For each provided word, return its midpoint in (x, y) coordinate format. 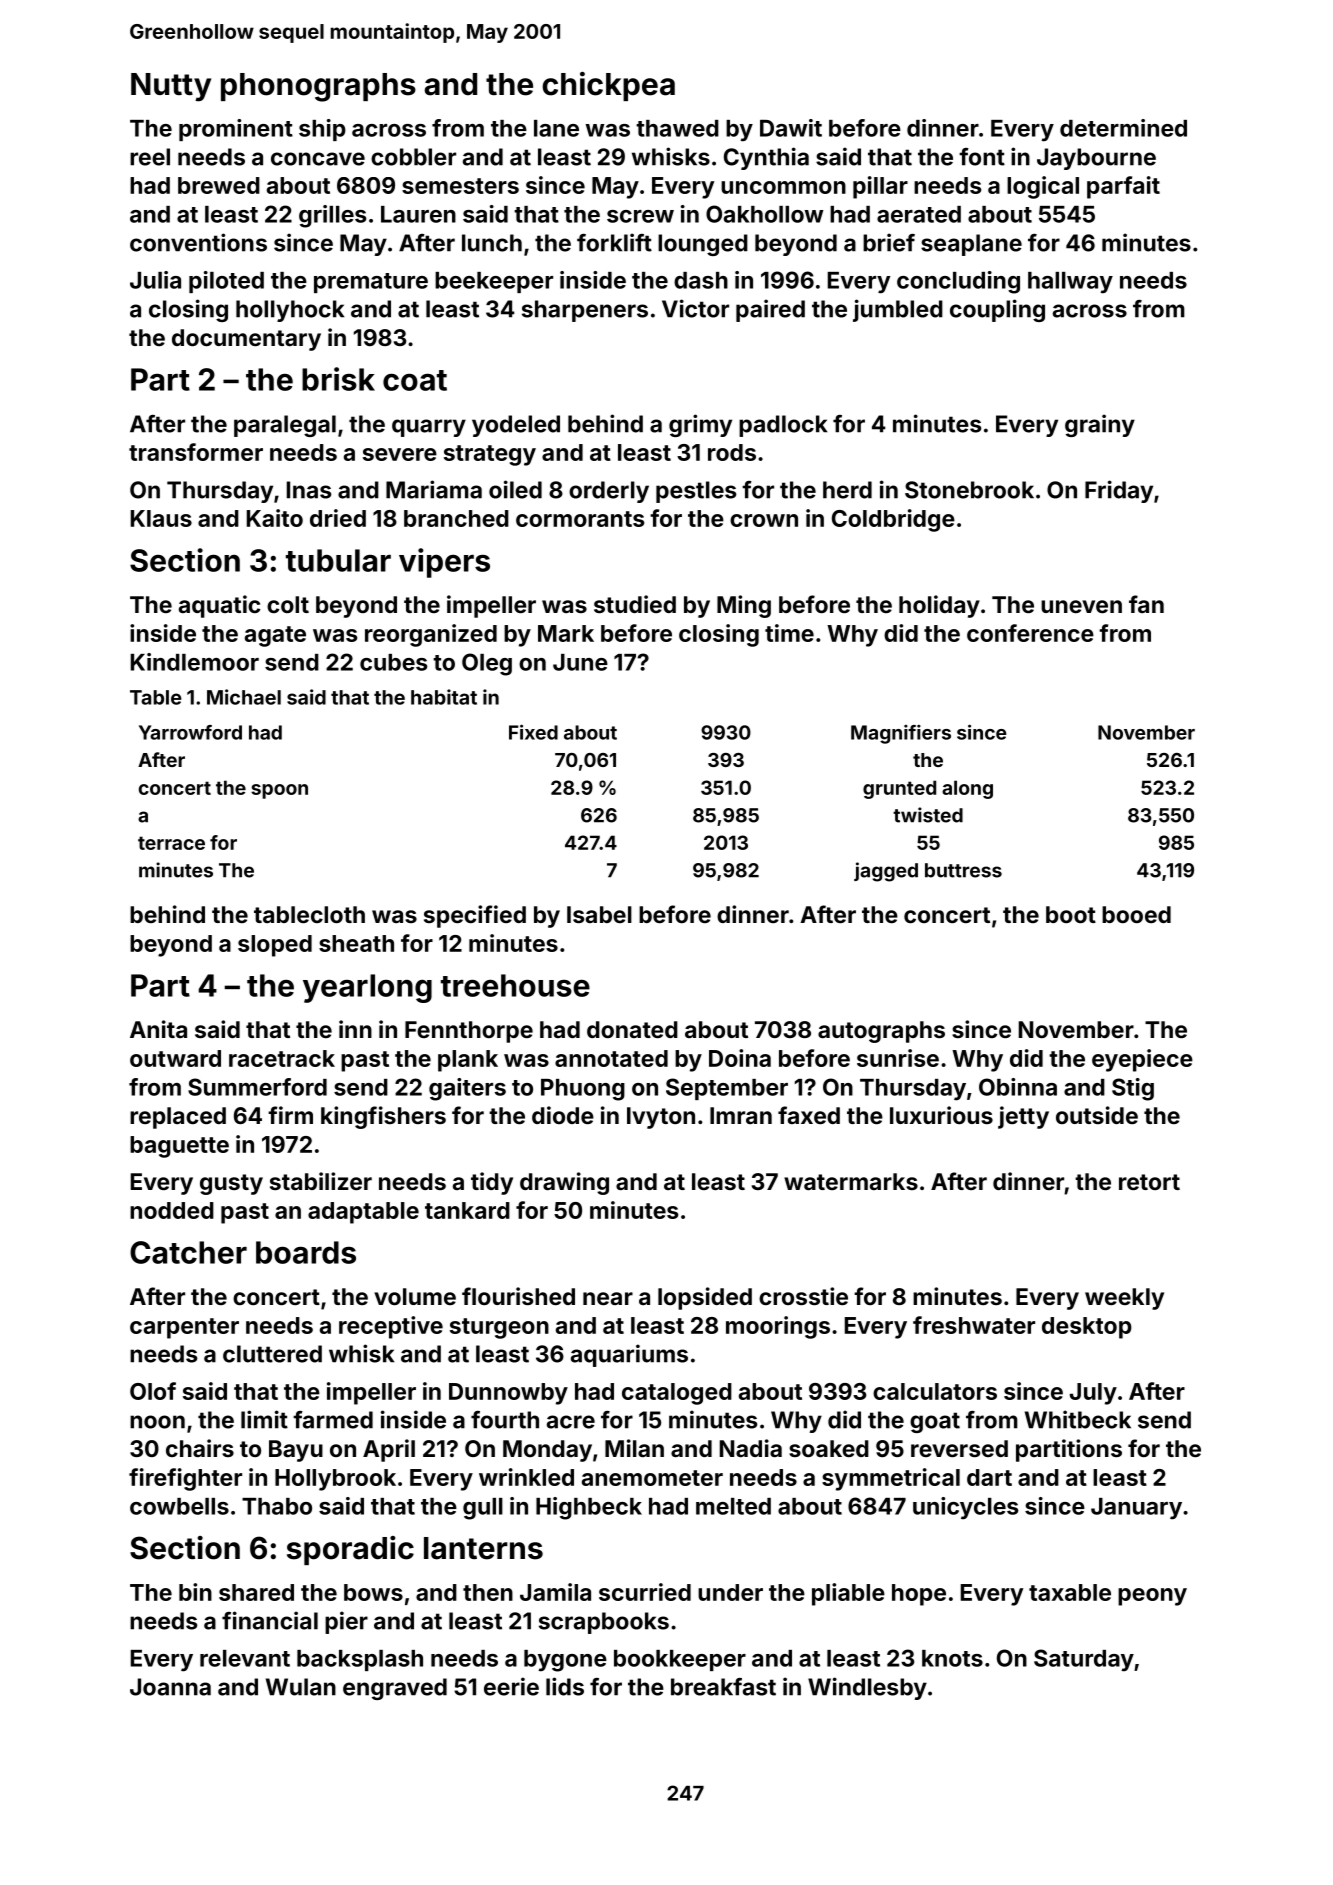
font (982, 157)
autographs (881, 1032)
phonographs (318, 87)
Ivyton (661, 1118)
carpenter (184, 1328)
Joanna (170, 1687)
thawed (677, 128)
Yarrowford (190, 732)
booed (1136, 914)
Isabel (599, 914)
